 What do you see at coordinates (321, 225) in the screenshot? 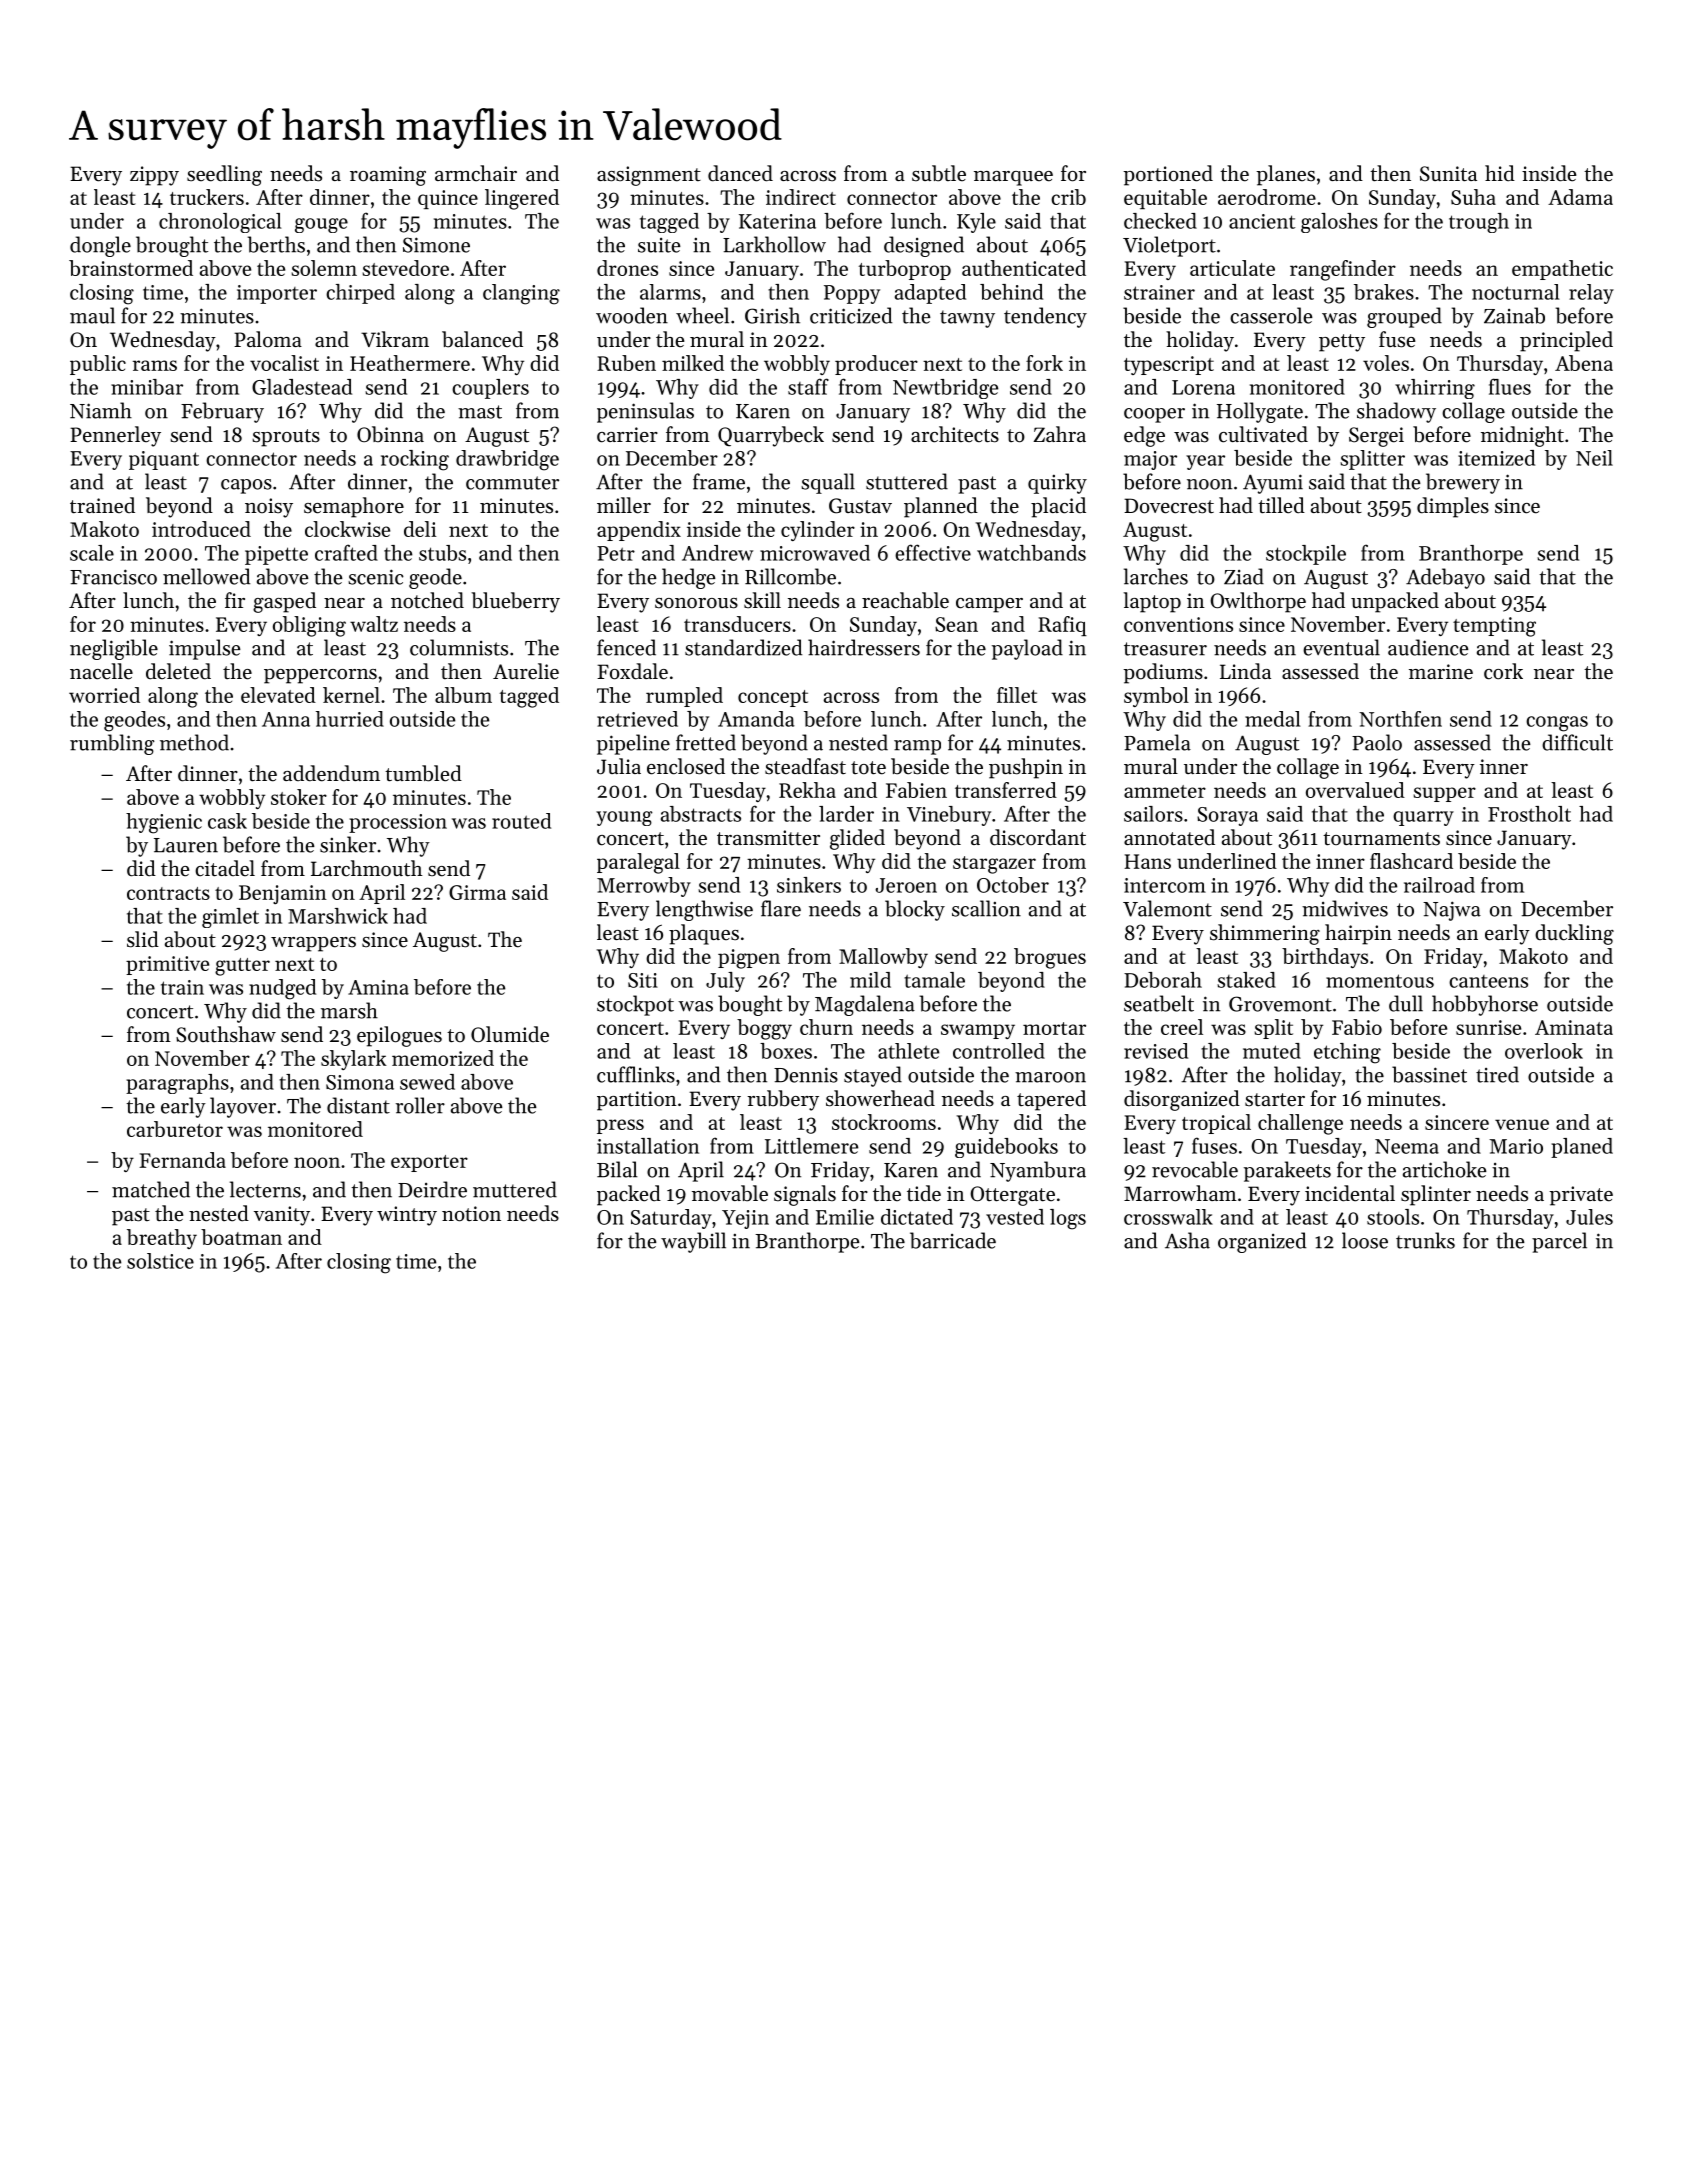
I see `gouge` at bounding box center [321, 225].
